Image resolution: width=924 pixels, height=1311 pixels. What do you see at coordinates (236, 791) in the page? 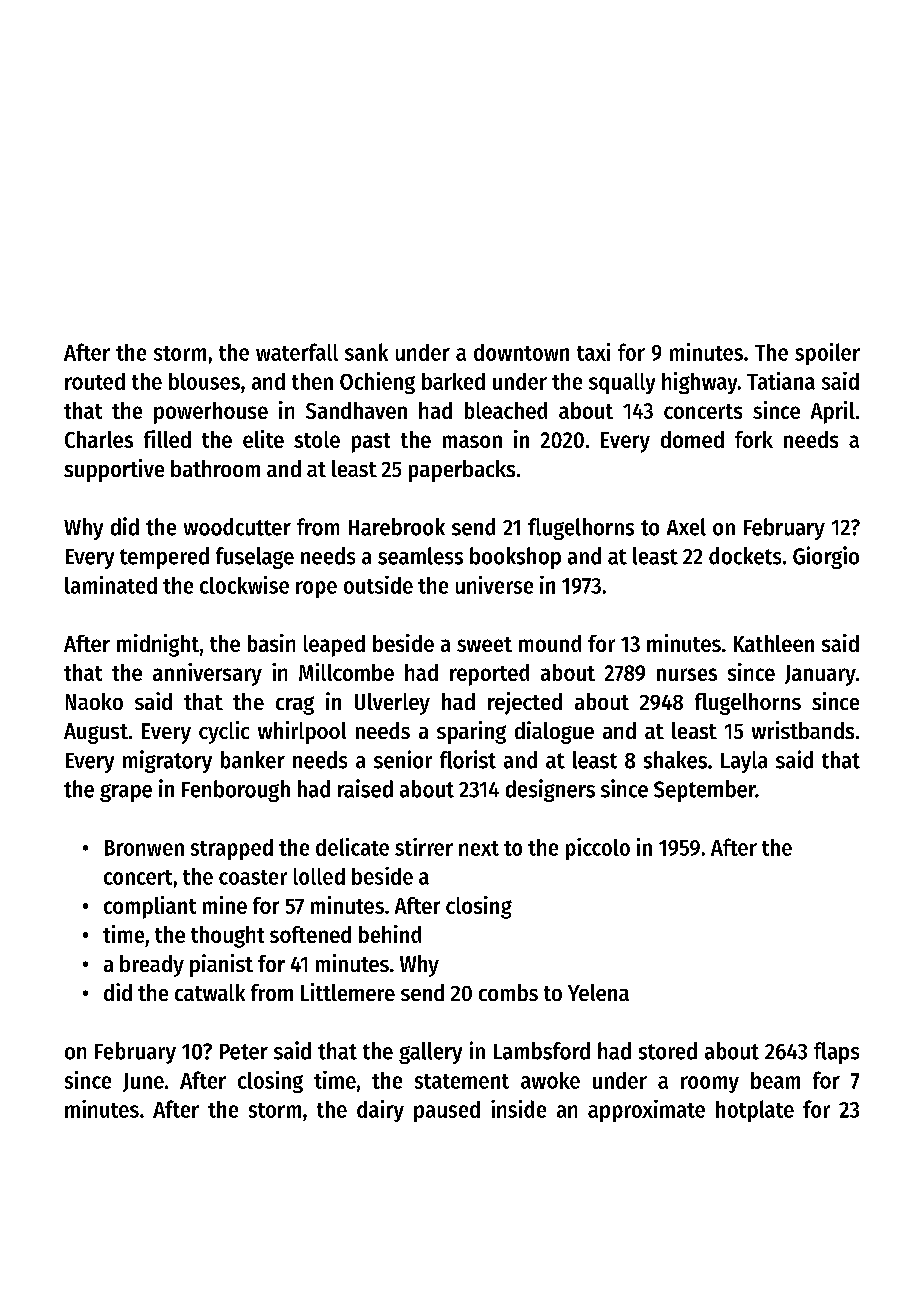
I see `Fenborough` at bounding box center [236, 791].
